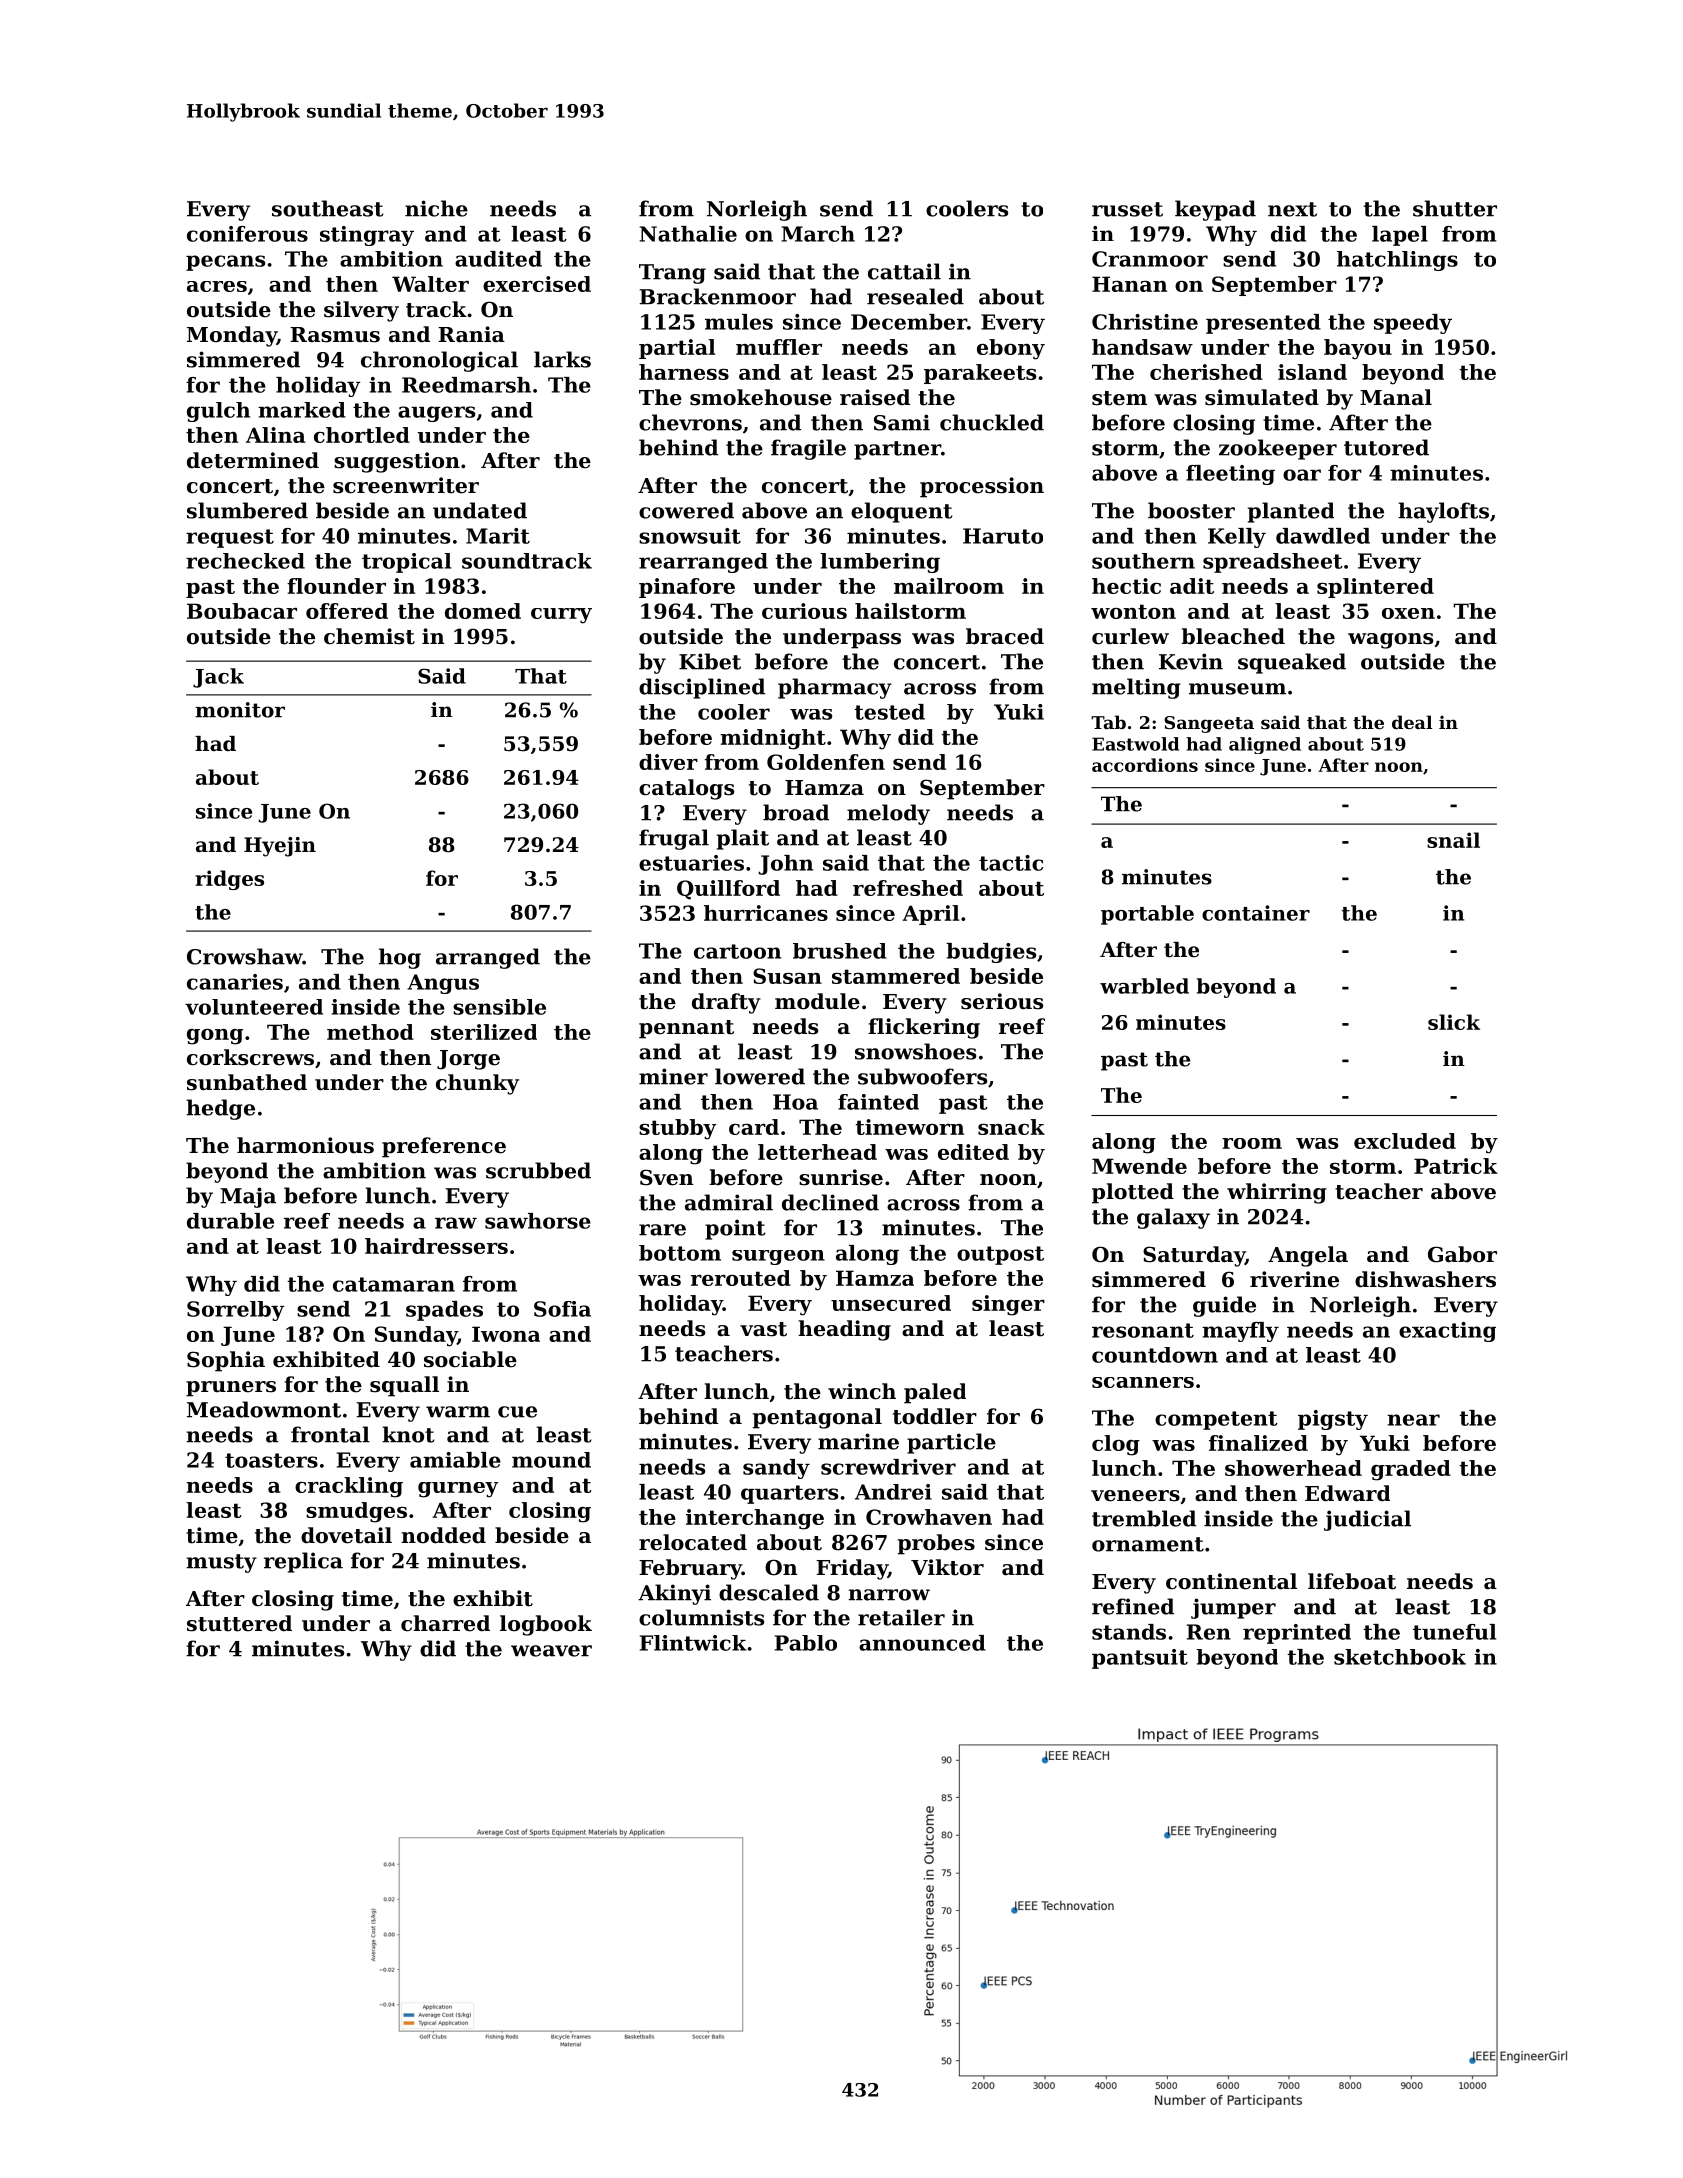  What do you see at coordinates (763, 1329) in the image?
I see `vast` at bounding box center [763, 1329].
